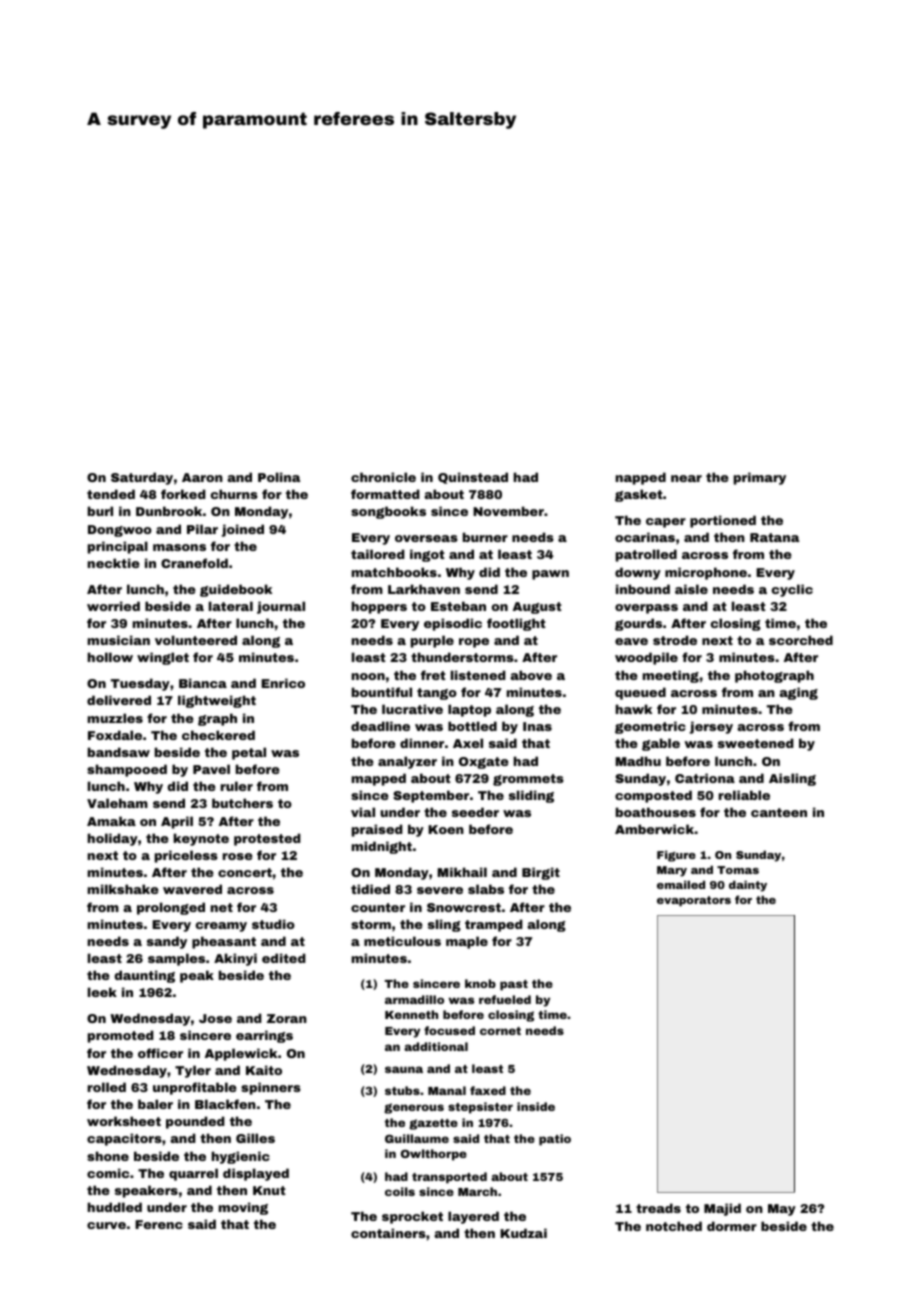  Describe the element at coordinates (798, 693) in the page. I see `aging` at that location.
